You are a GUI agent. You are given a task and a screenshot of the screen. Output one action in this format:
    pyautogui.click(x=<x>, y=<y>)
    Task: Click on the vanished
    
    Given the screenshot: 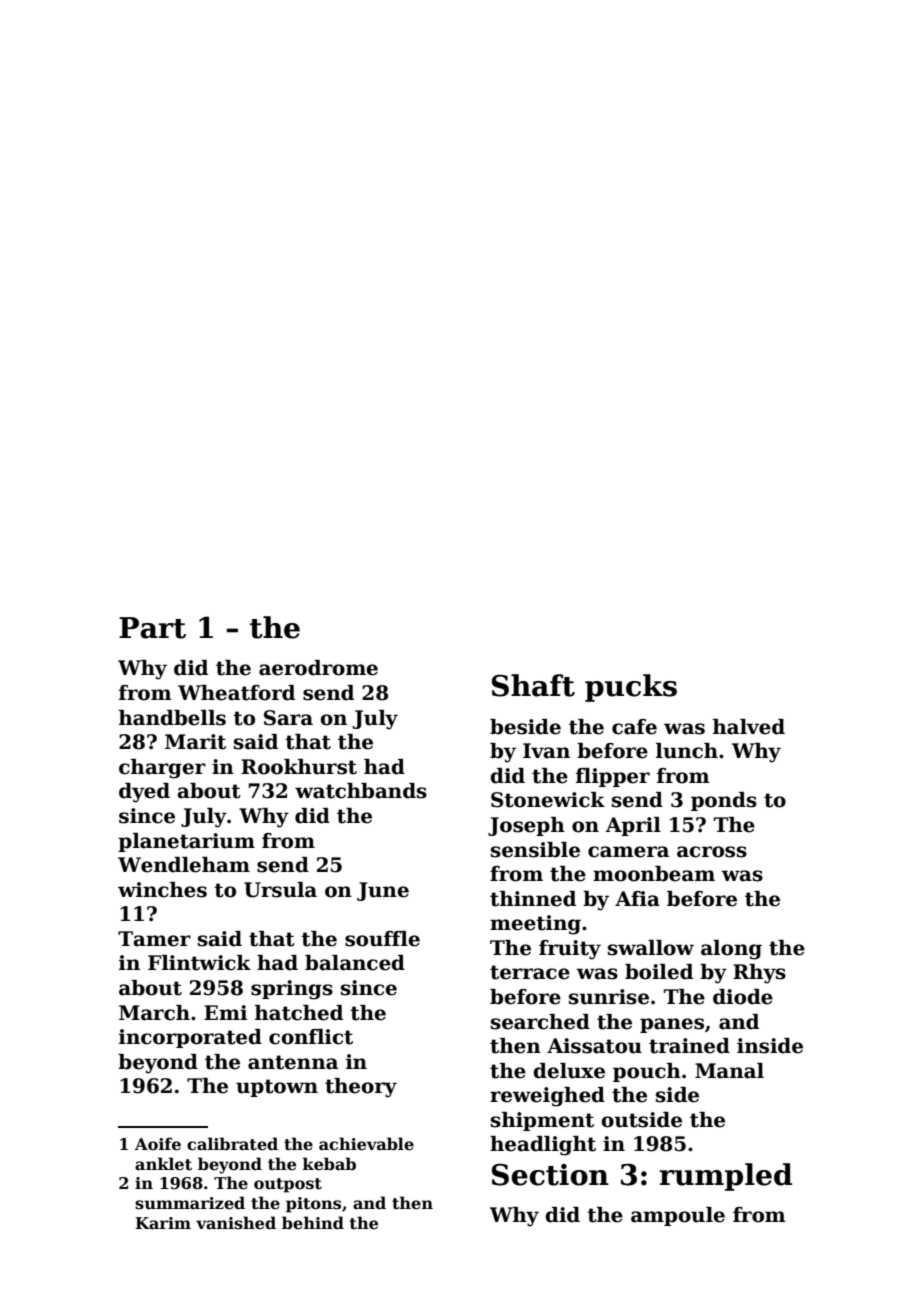 What is the action you would take?
    pyautogui.click(x=236, y=1223)
